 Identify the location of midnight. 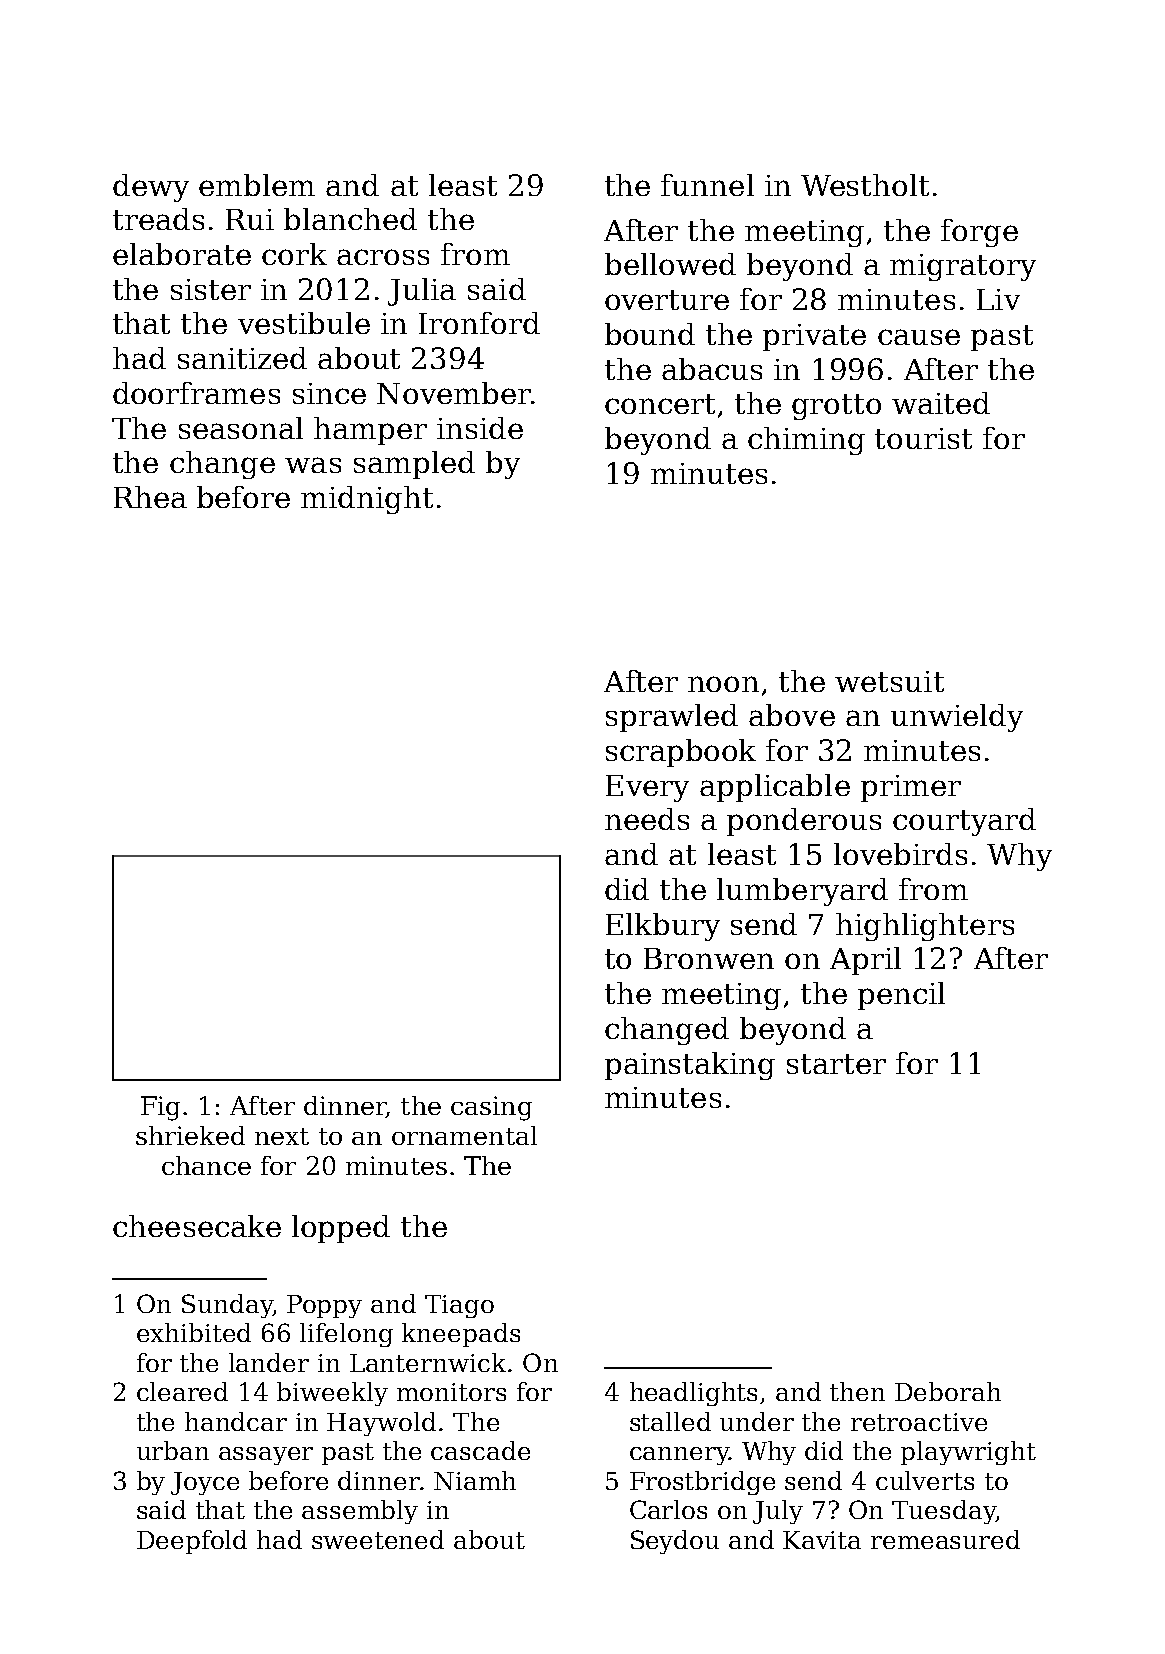
(367, 500).
